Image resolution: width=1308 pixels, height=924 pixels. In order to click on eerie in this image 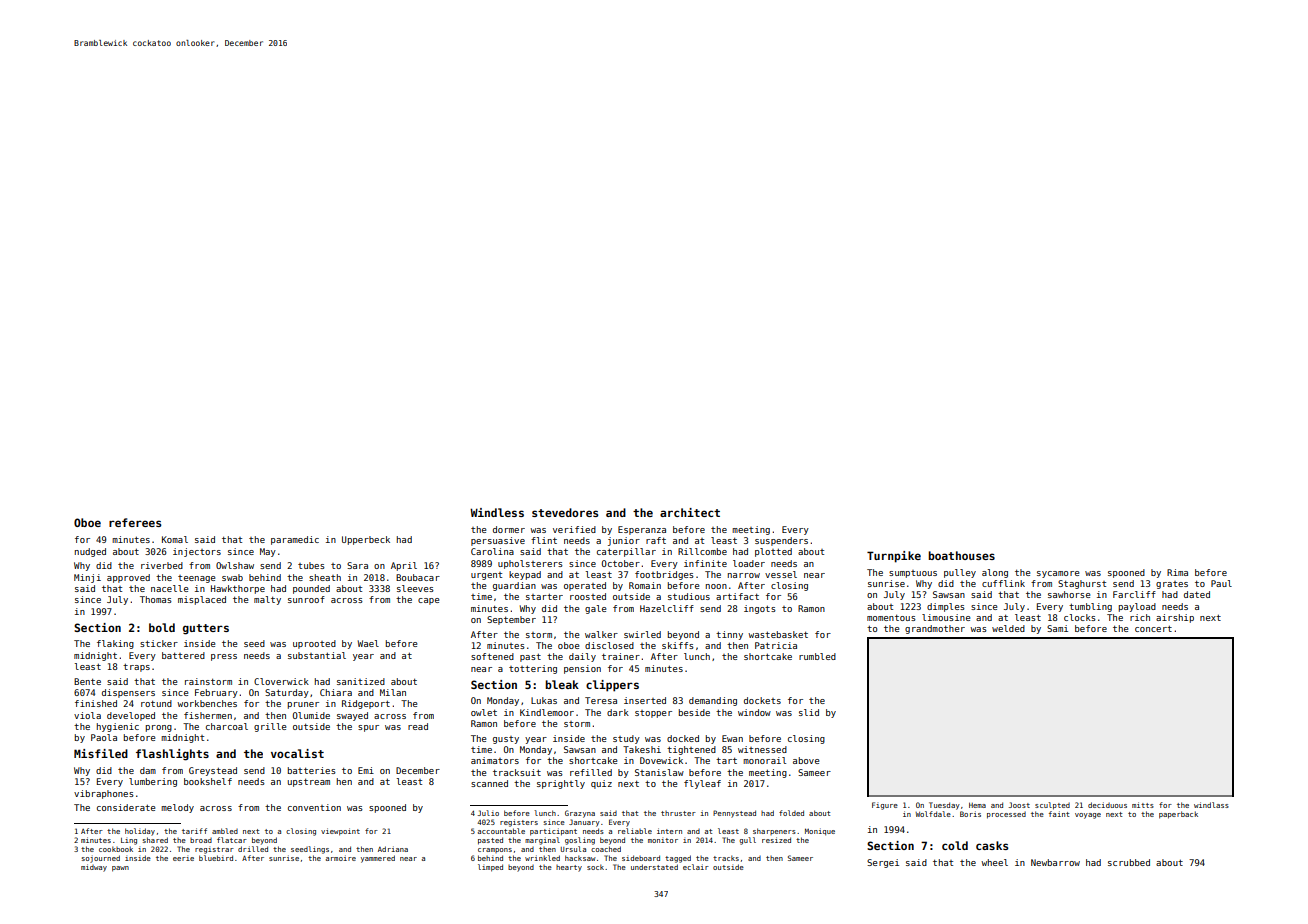, I will do `click(183, 859)`.
